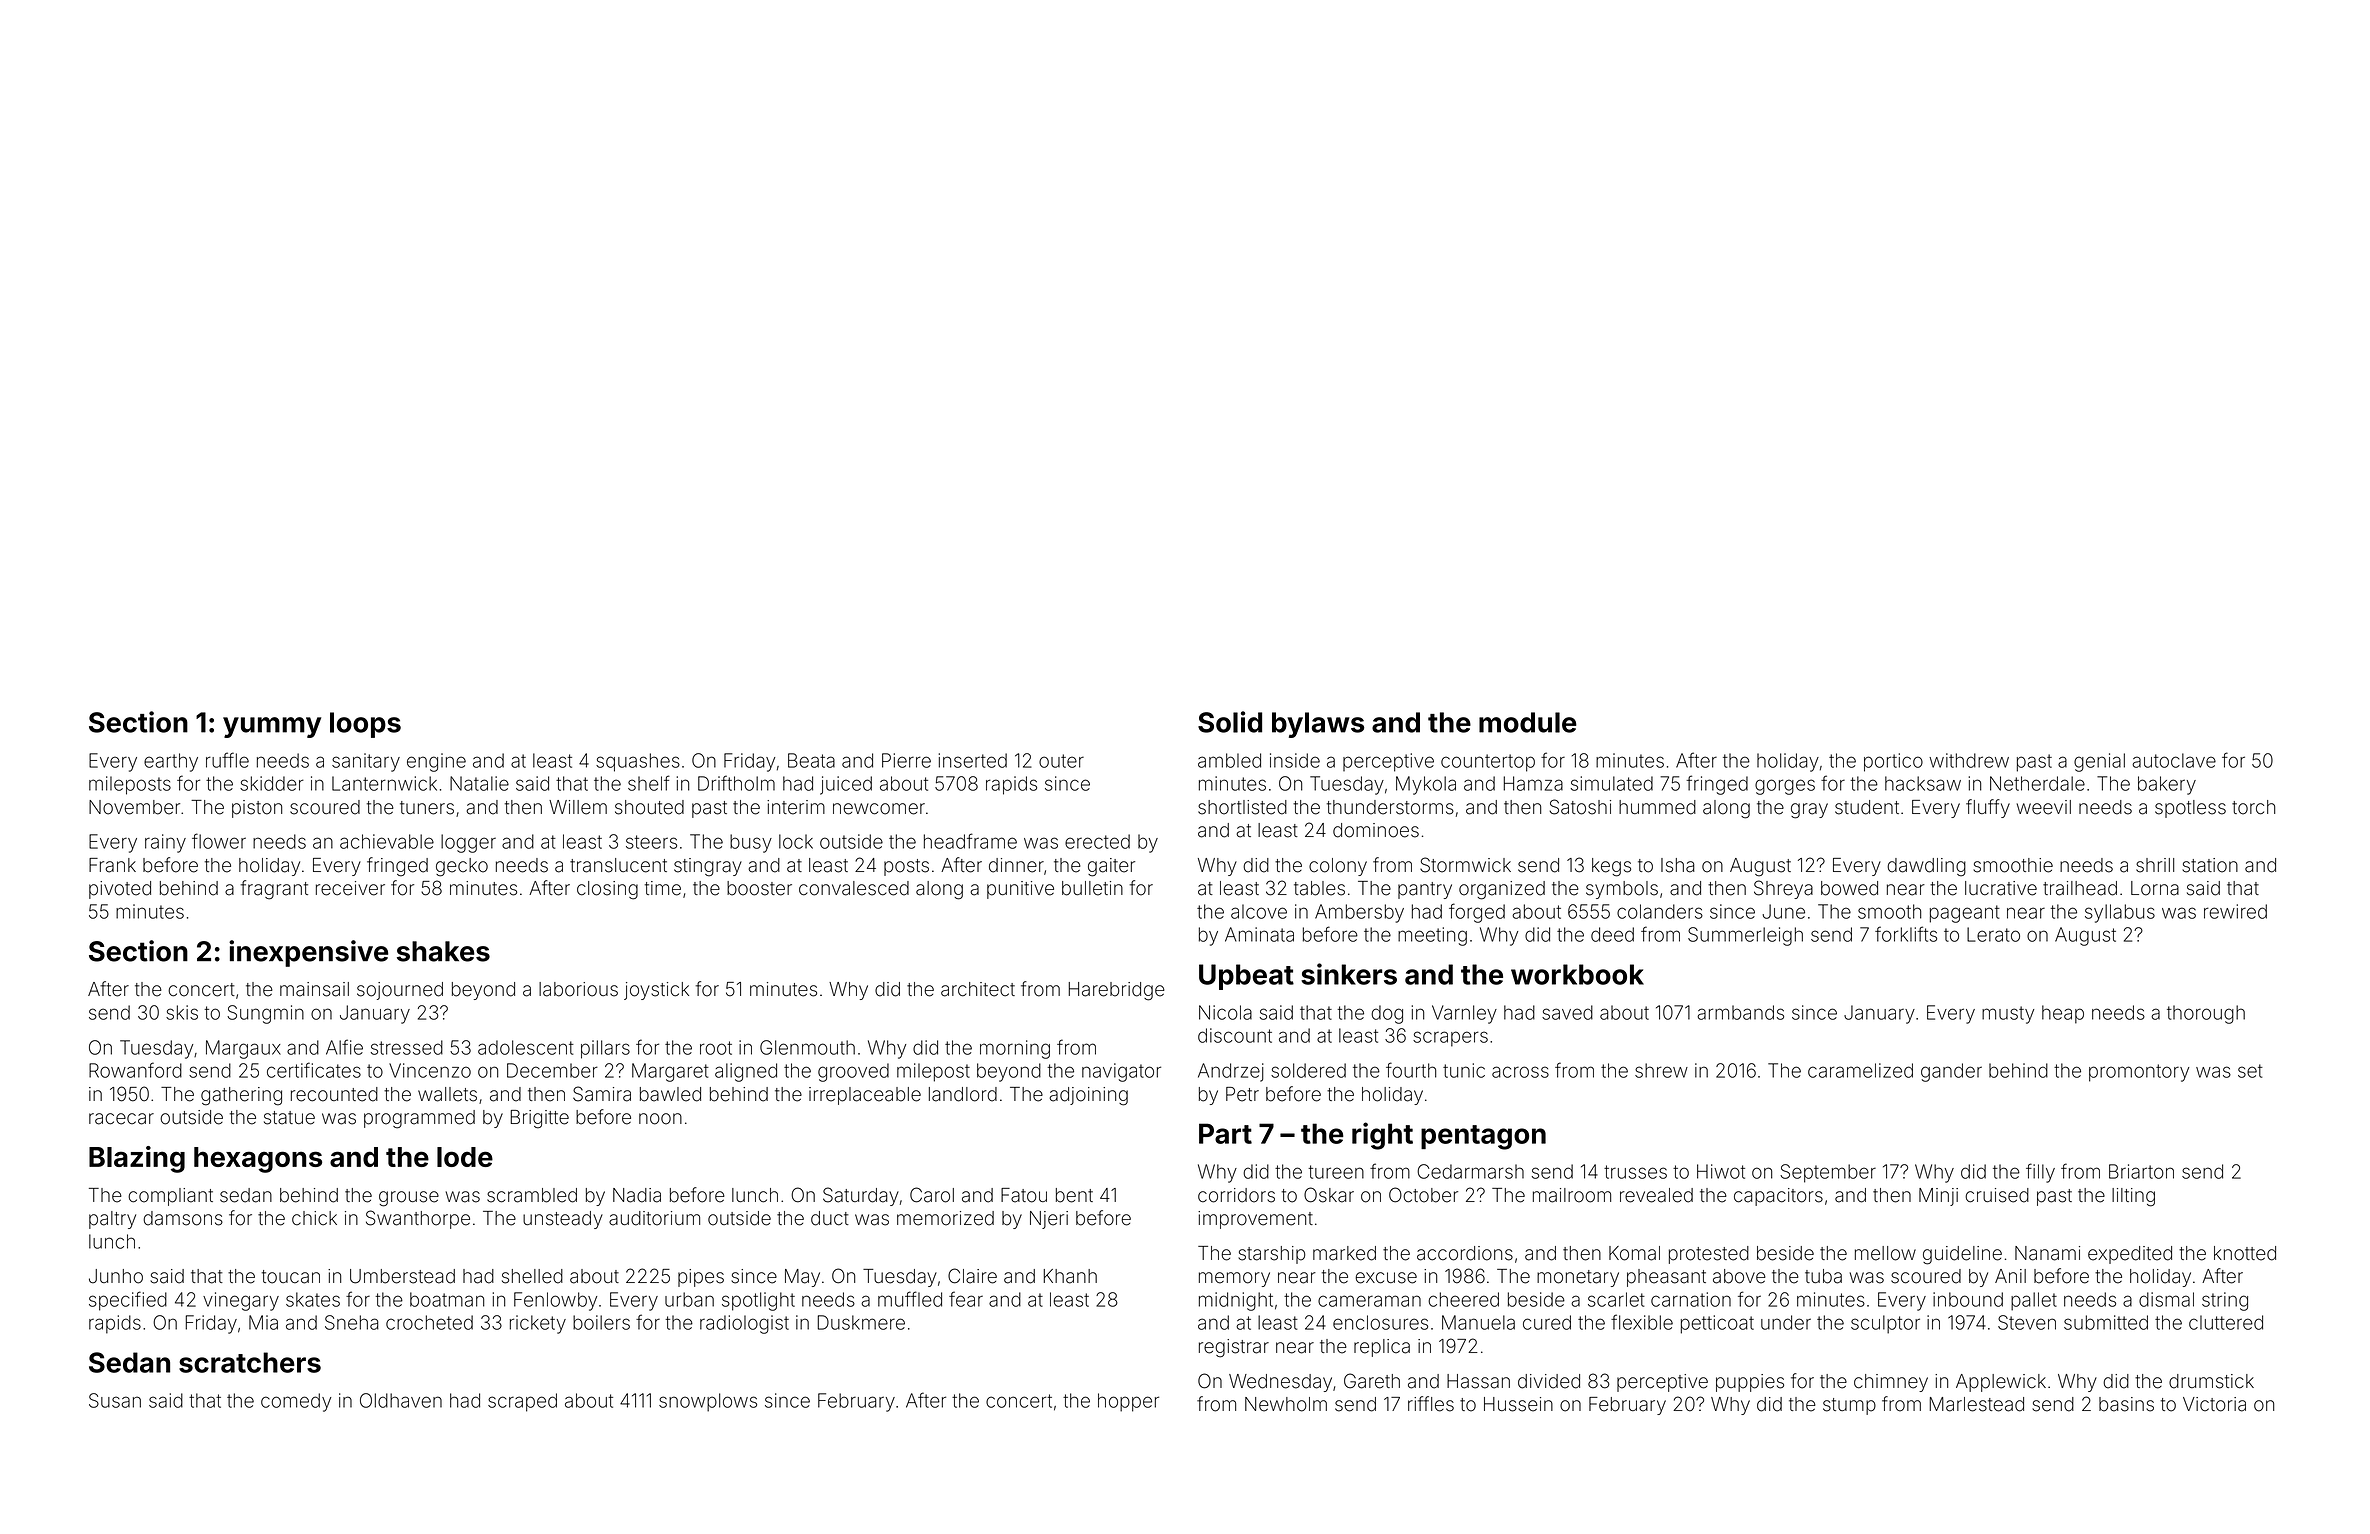 The width and height of the document is (2370, 1534). Describe the element at coordinates (1242, 1094) in the document. I see `Petr` at that location.
